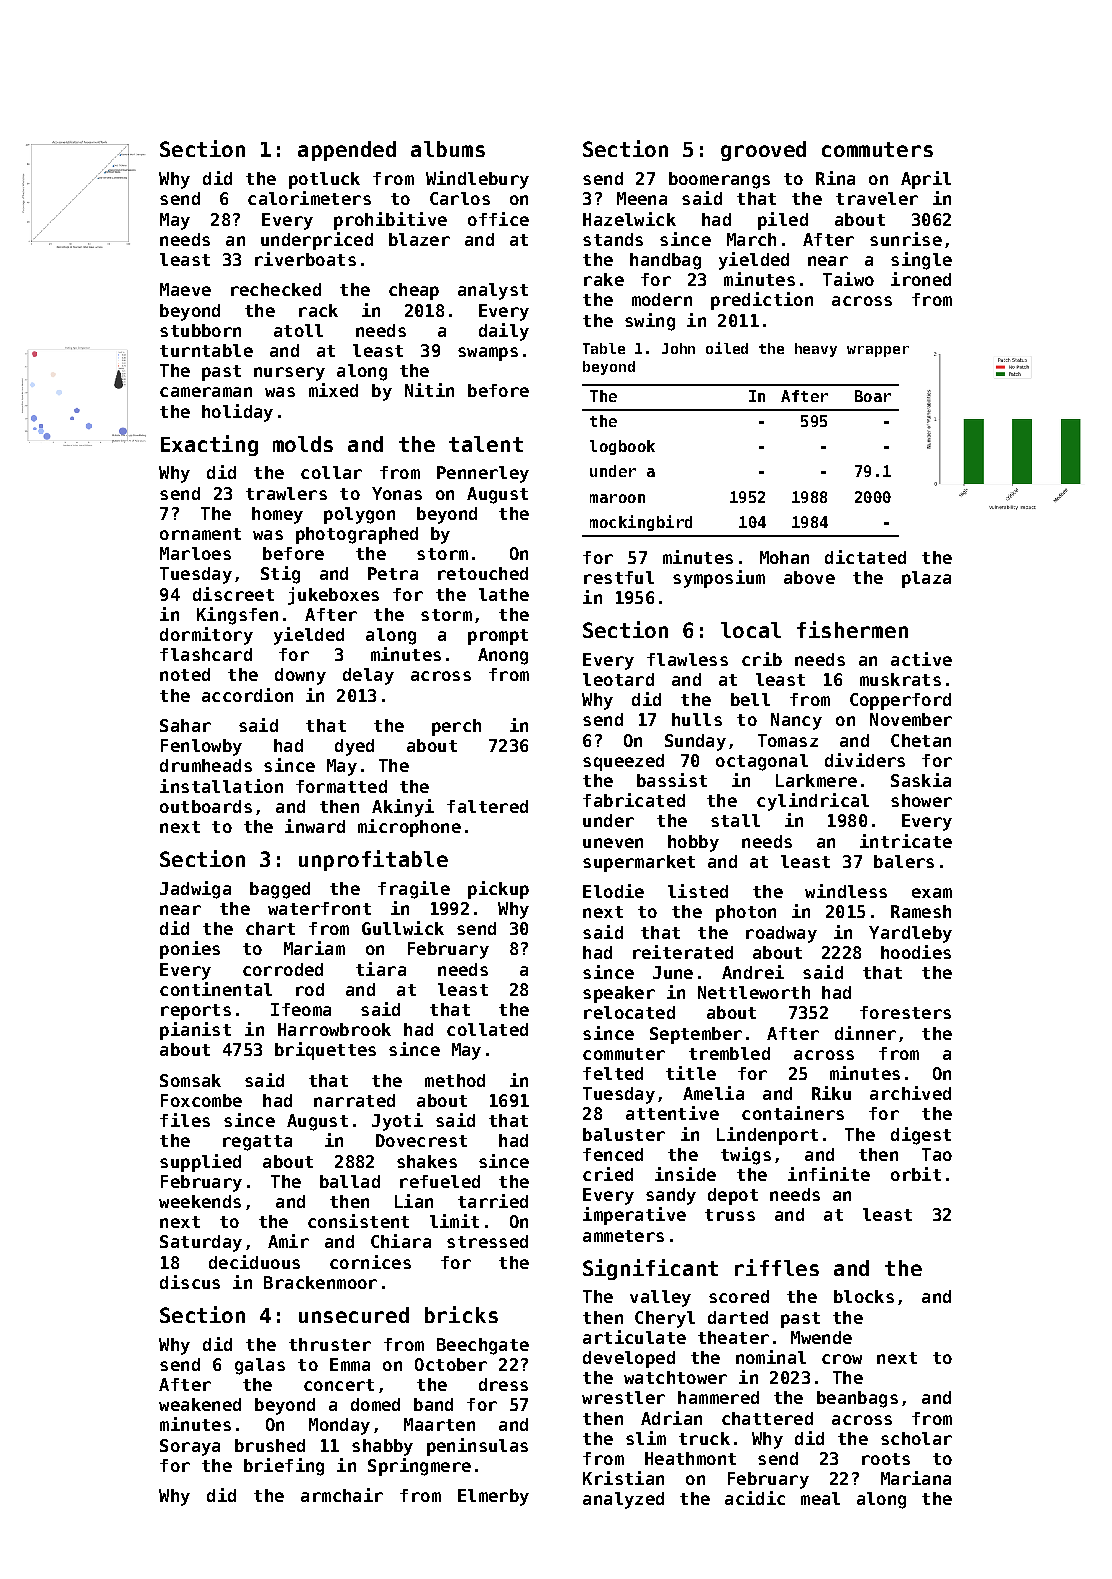 This screenshot has height=1579, width=1112. Describe the element at coordinates (763, 151) in the screenshot. I see `grooved` at that location.
